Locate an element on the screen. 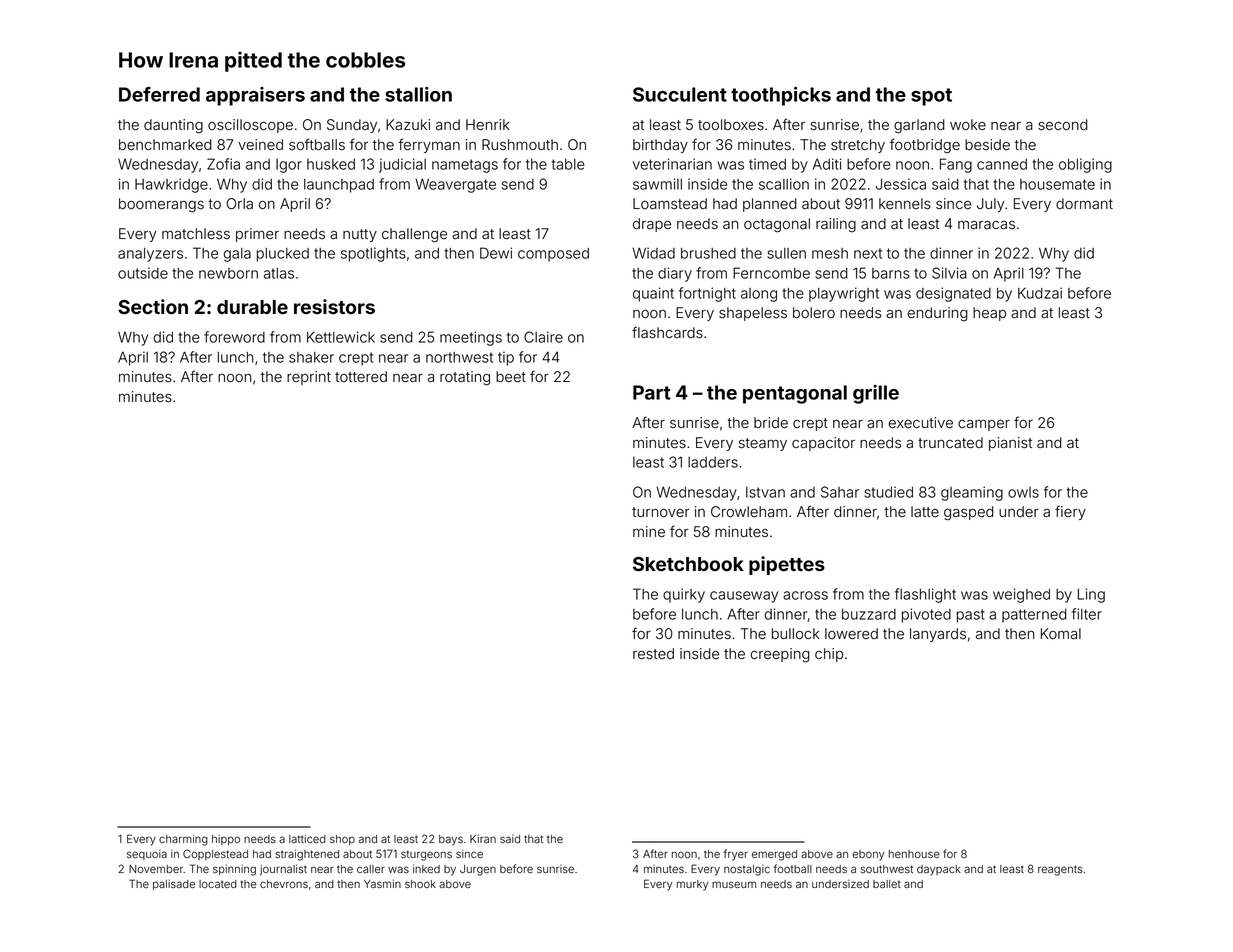 The height and width of the screenshot is (952, 1233). henhouse is located at coordinates (914, 854).
